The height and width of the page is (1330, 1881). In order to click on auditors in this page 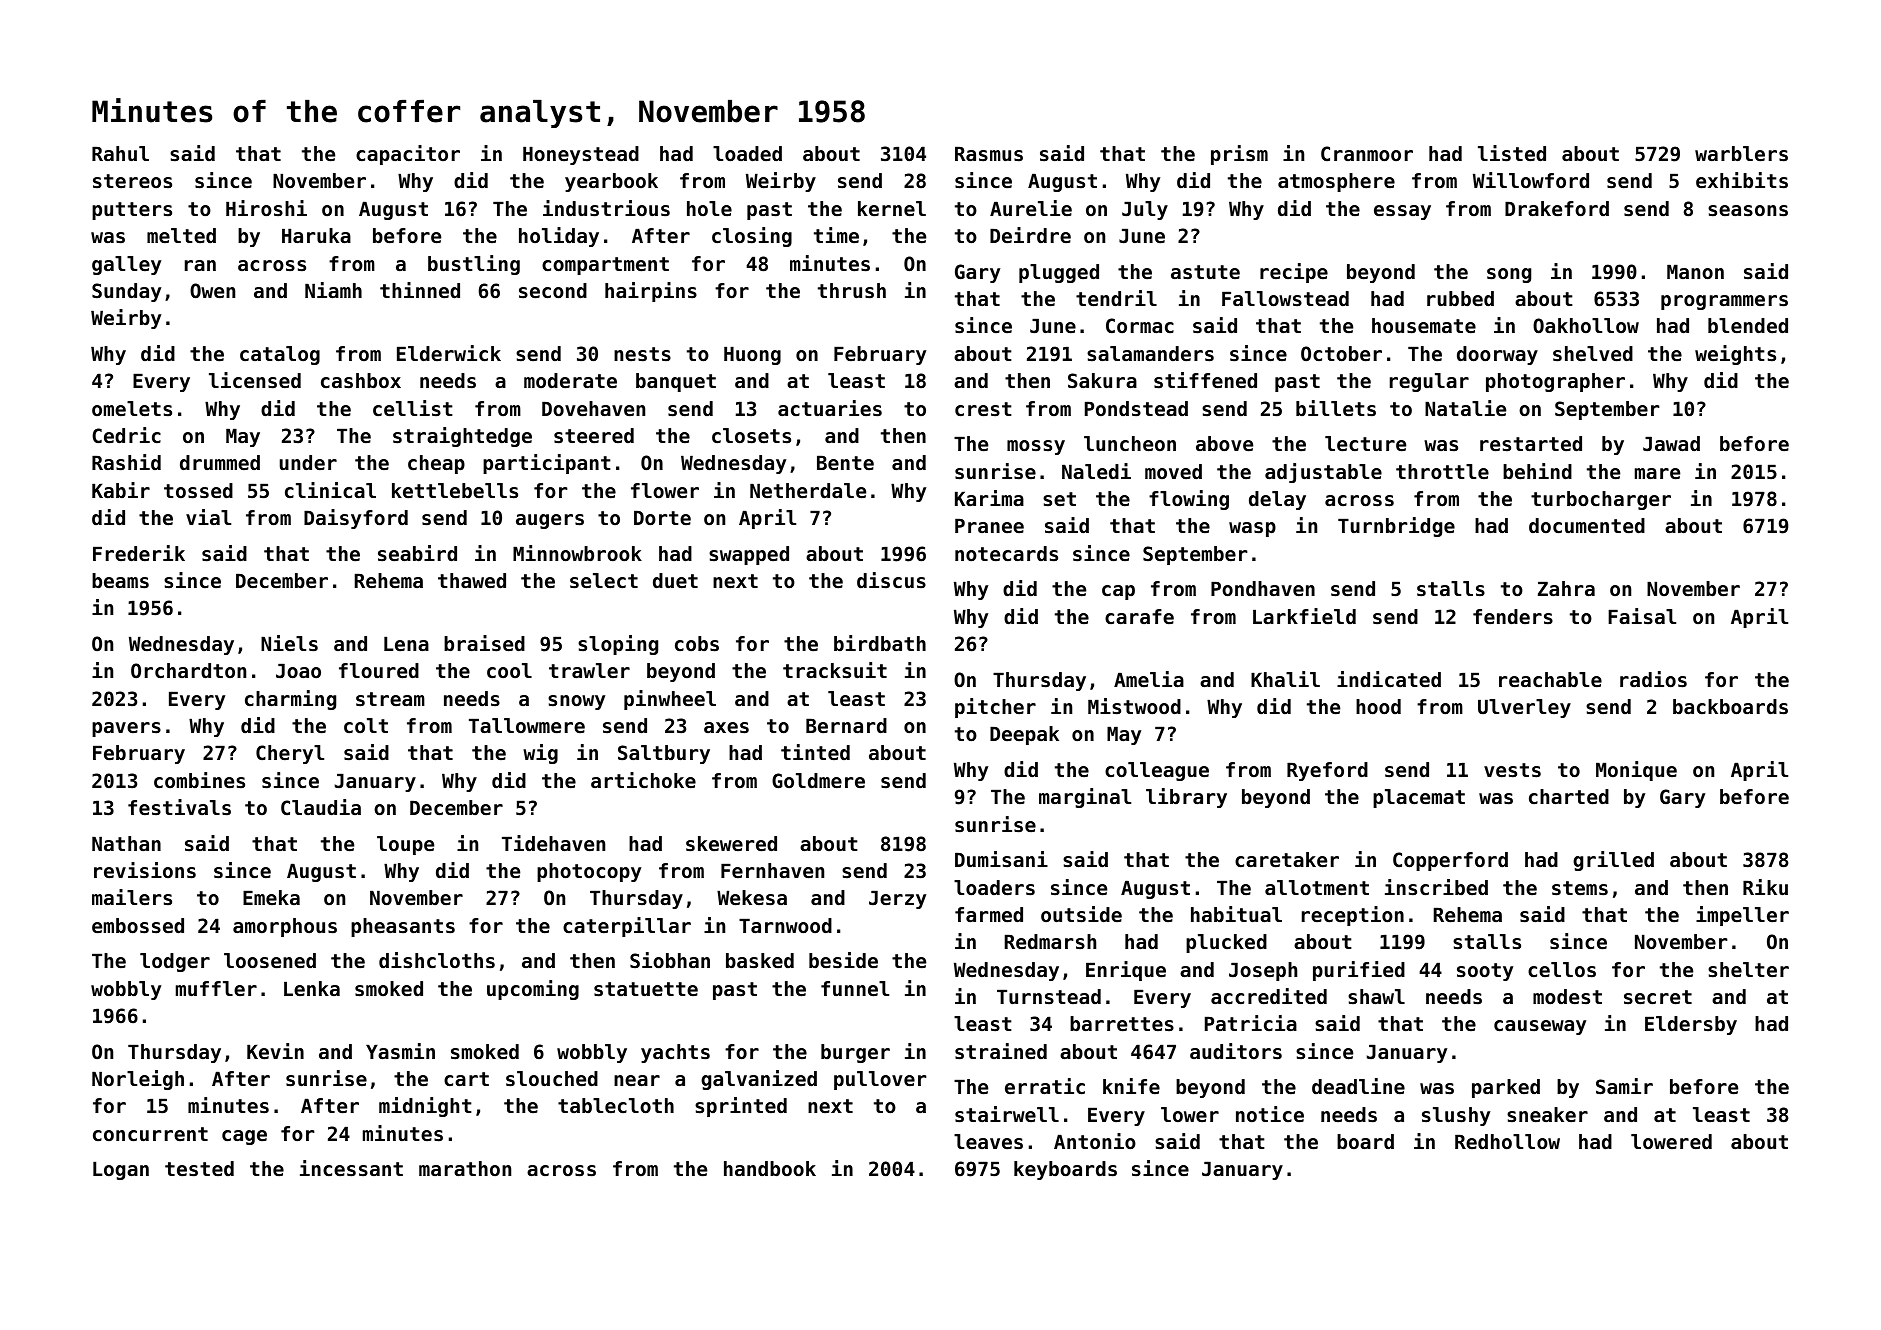, I will do `click(1236, 1051)`.
